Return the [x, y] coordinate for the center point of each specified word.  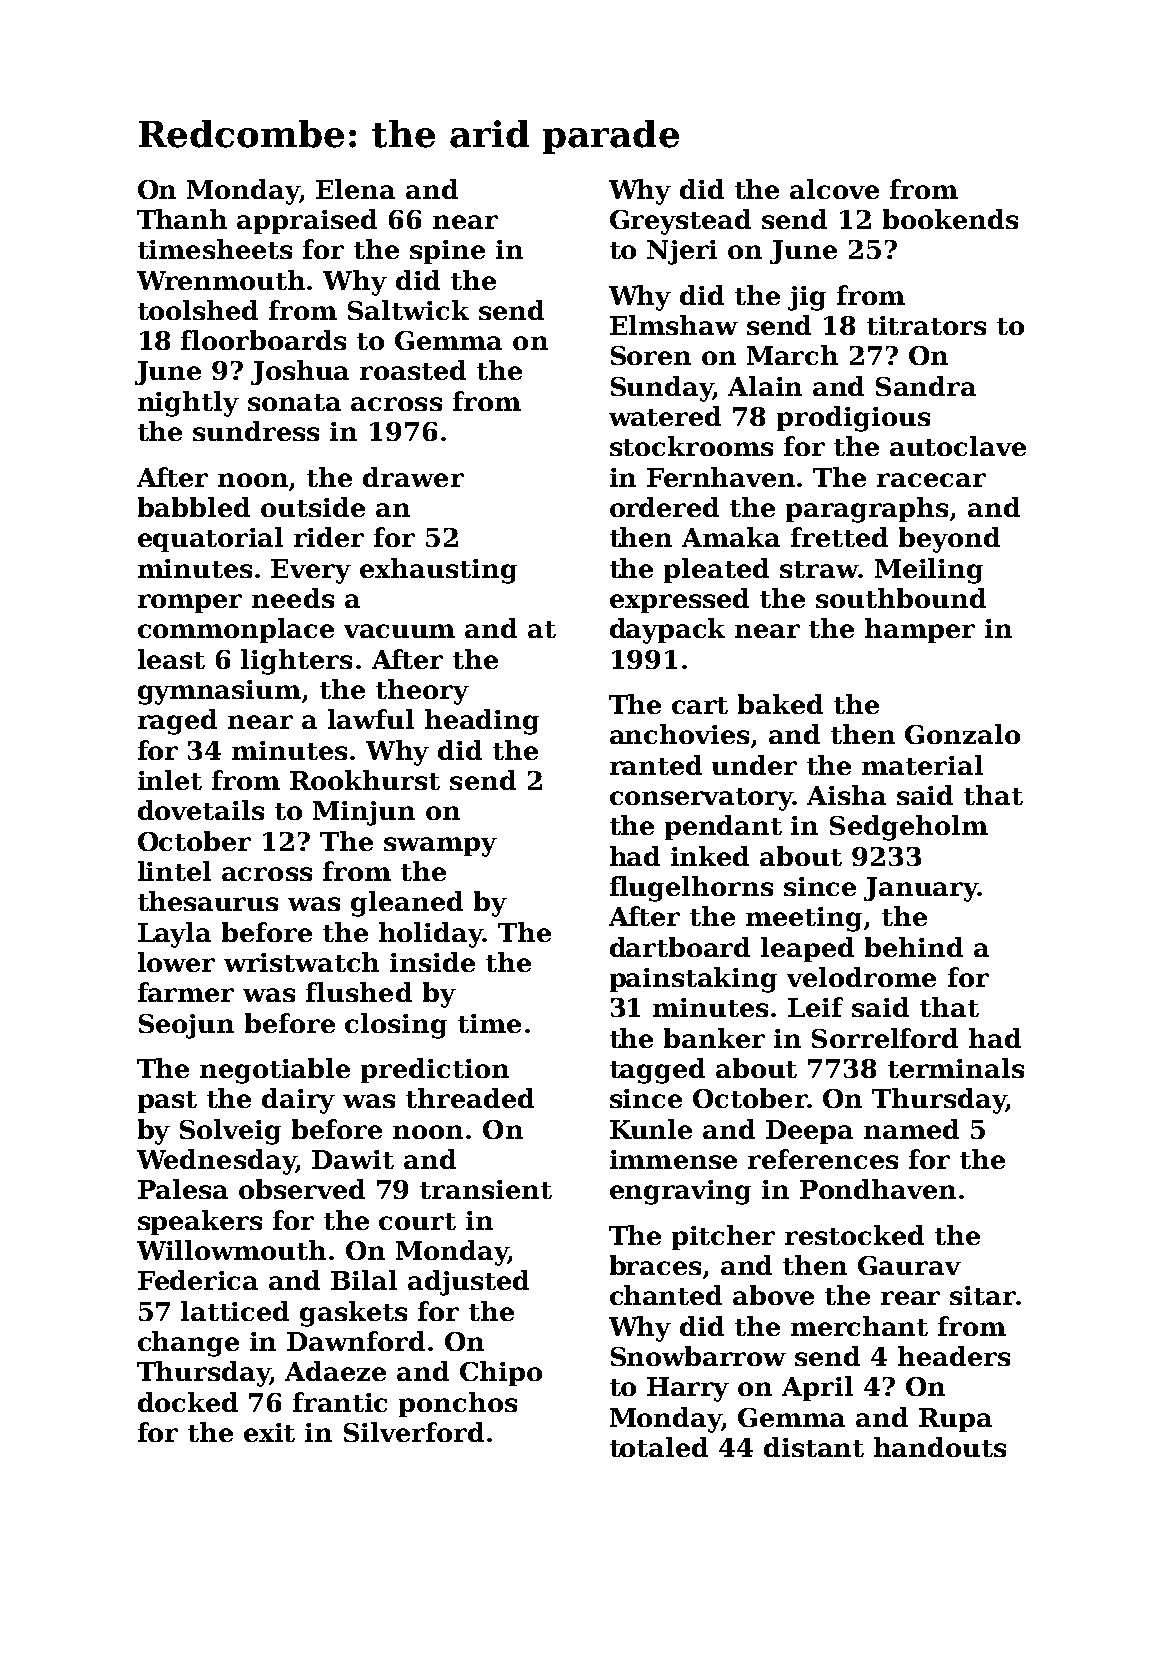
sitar [983, 1295]
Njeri [682, 252]
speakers [200, 1222]
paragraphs [867, 510]
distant [814, 1447]
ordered [664, 507]
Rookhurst [365, 780]
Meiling [929, 571]
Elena [355, 189]
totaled [659, 1447]
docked [188, 1402]
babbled [194, 507]
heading [482, 722]
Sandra [926, 386]
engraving [680, 1192]
